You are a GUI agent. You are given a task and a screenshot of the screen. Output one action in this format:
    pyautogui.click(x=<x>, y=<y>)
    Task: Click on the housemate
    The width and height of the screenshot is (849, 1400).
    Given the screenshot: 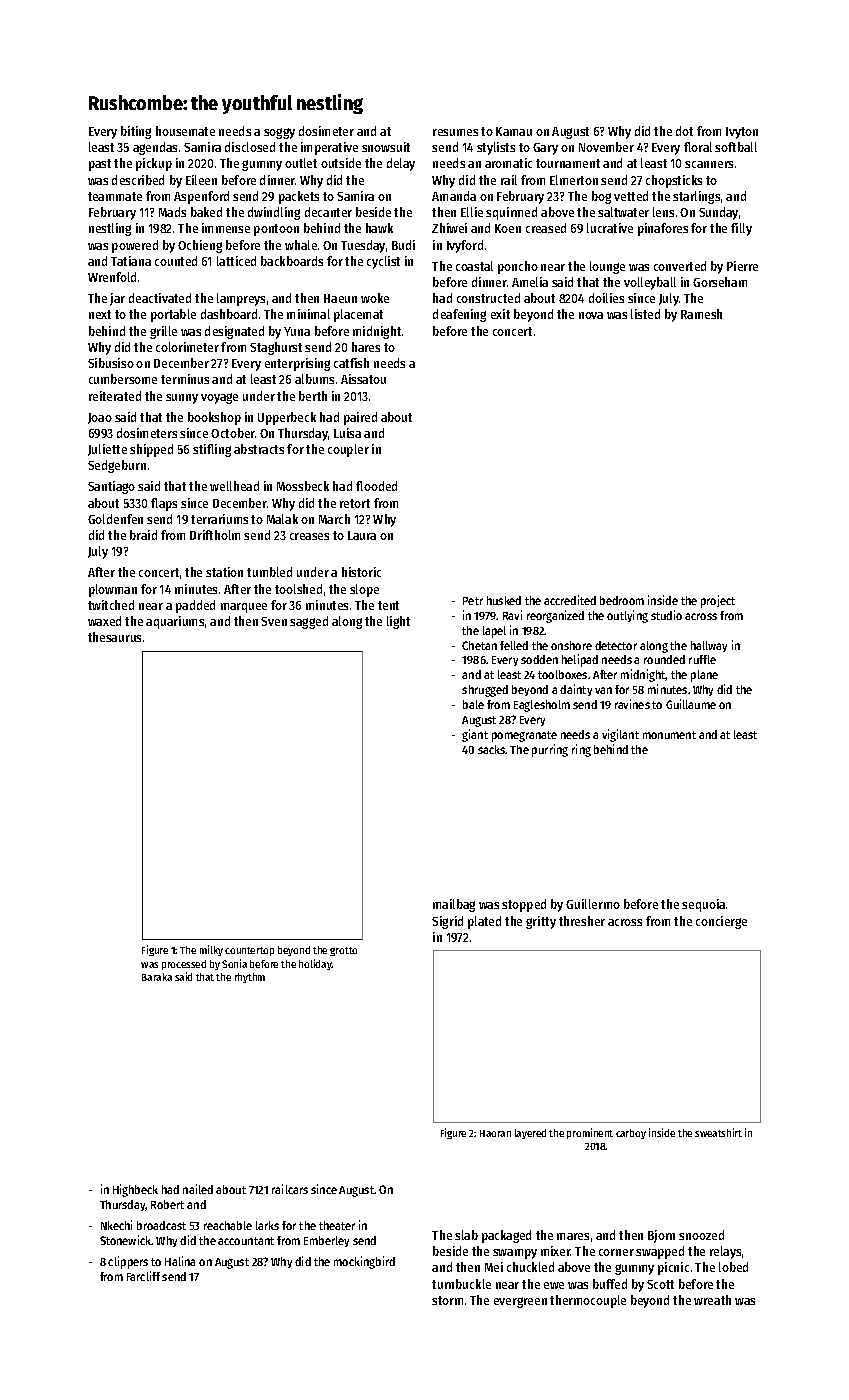 What is the action you would take?
    pyautogui.click(x=185, y=131)
